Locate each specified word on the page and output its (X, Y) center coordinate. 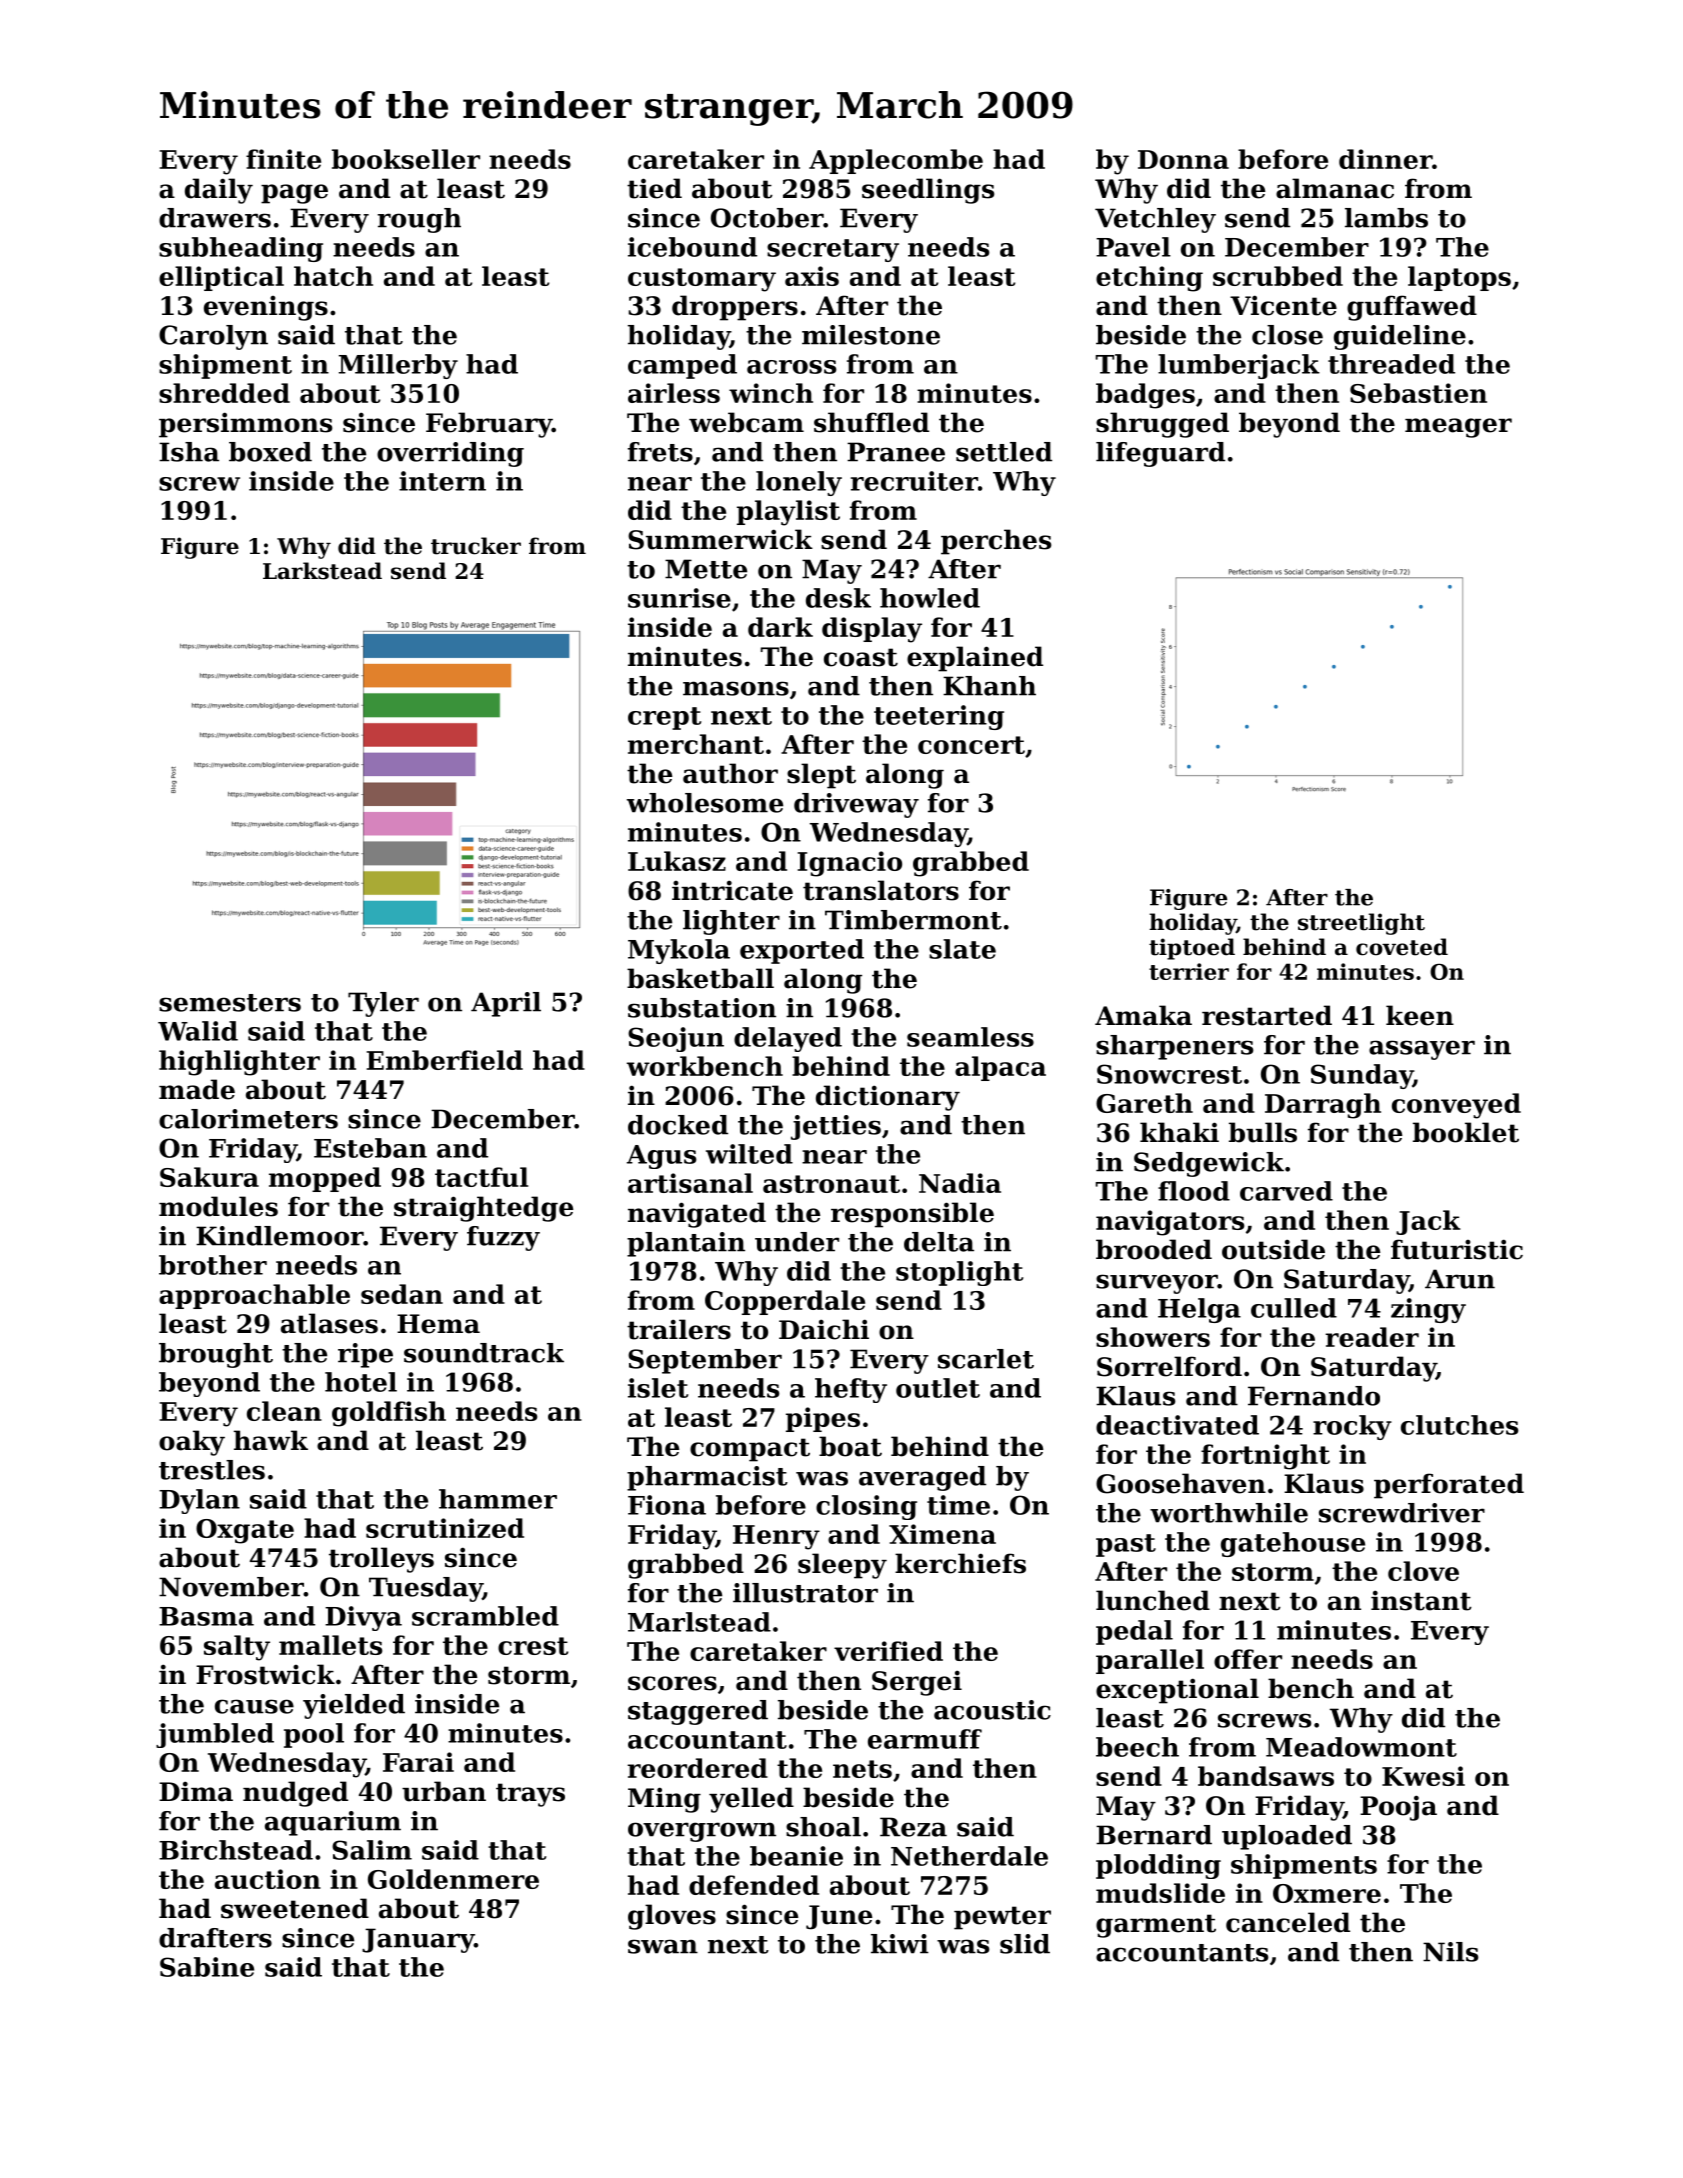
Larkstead (322, 571)
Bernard (1154, 1835)
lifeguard (1160, 454)
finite (283, 159)
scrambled (485, 1616)
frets (660, 452)
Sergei (917, 1683)
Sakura (209, 1177)
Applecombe (896, 161)
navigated (697, 1215)
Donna (1183, 159)
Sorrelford (1169, 1366)
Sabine (207, 1967)
